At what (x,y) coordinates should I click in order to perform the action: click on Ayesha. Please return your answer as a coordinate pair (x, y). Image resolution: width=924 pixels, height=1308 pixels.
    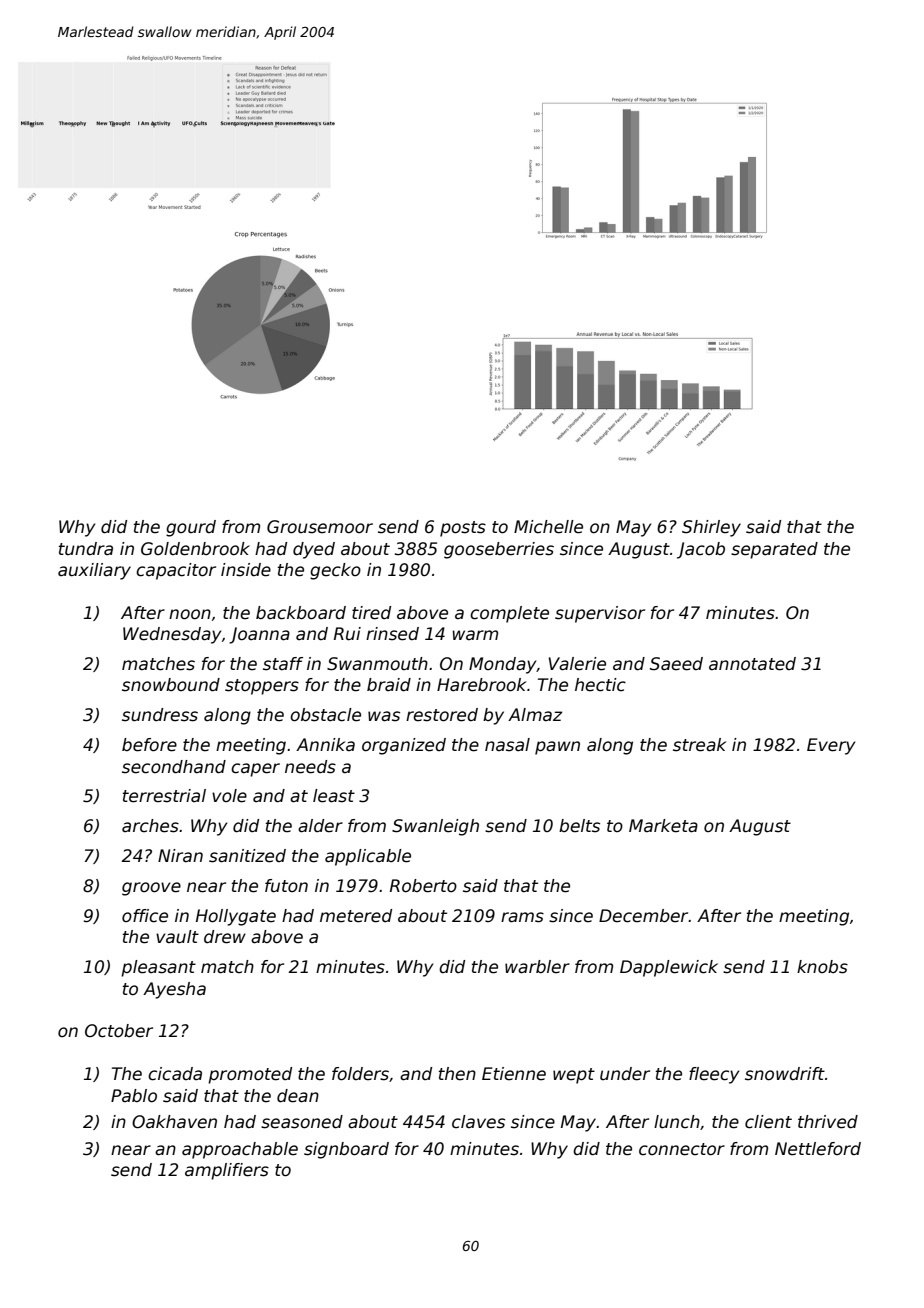
    Looking at the image, I should click on (174, 990).
